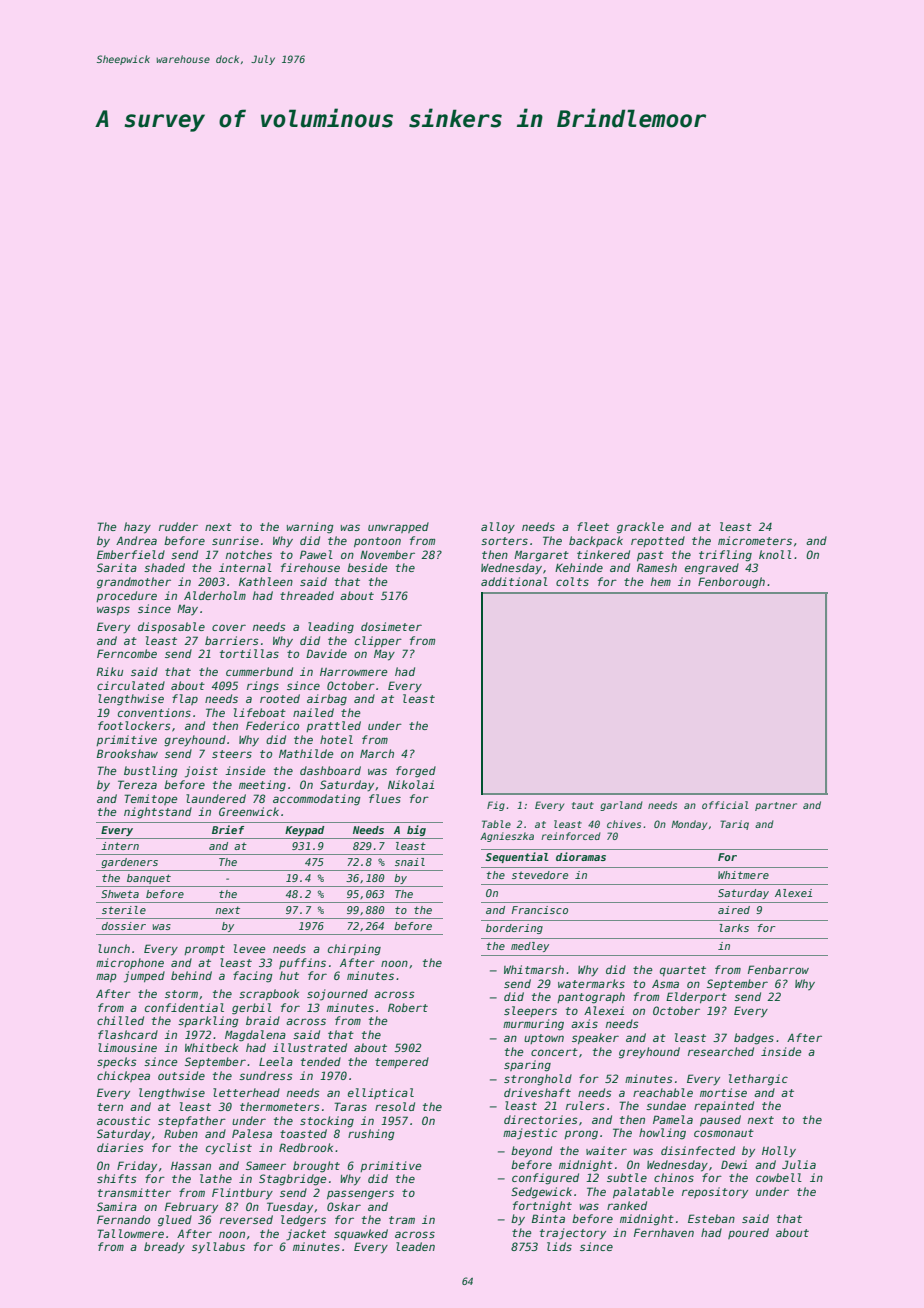 This screenshot has height=1308, width=924. What do you see at coordinates (360, 1195) in the screenshot?
I see `passengers` at bounding box center [360, 1195].
